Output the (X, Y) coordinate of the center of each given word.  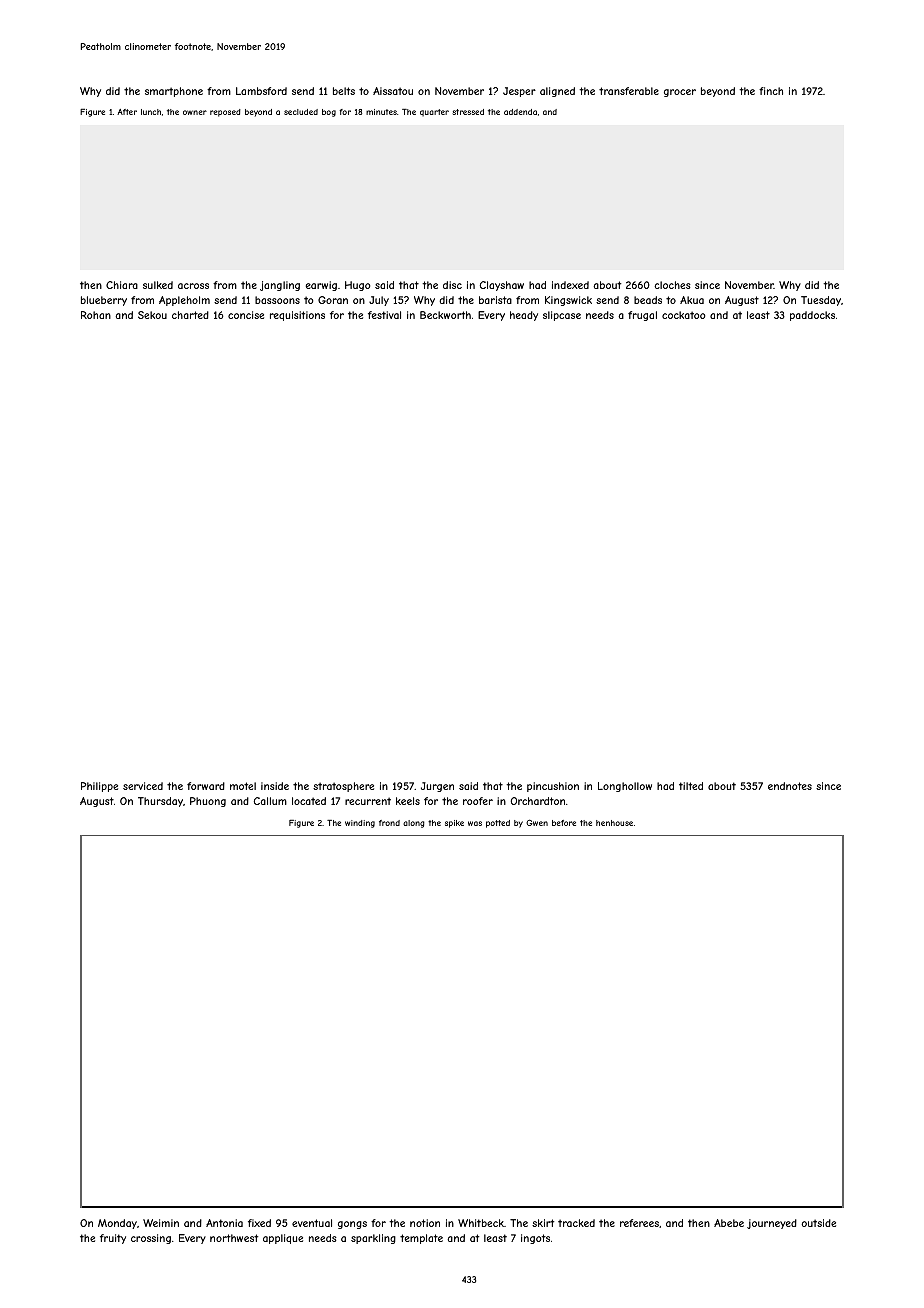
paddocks (812, 316)
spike (454, 824)
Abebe (729, 1223)
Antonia (224, 1223)
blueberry (104, 301)
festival (384, 315)
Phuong (208, 802)
